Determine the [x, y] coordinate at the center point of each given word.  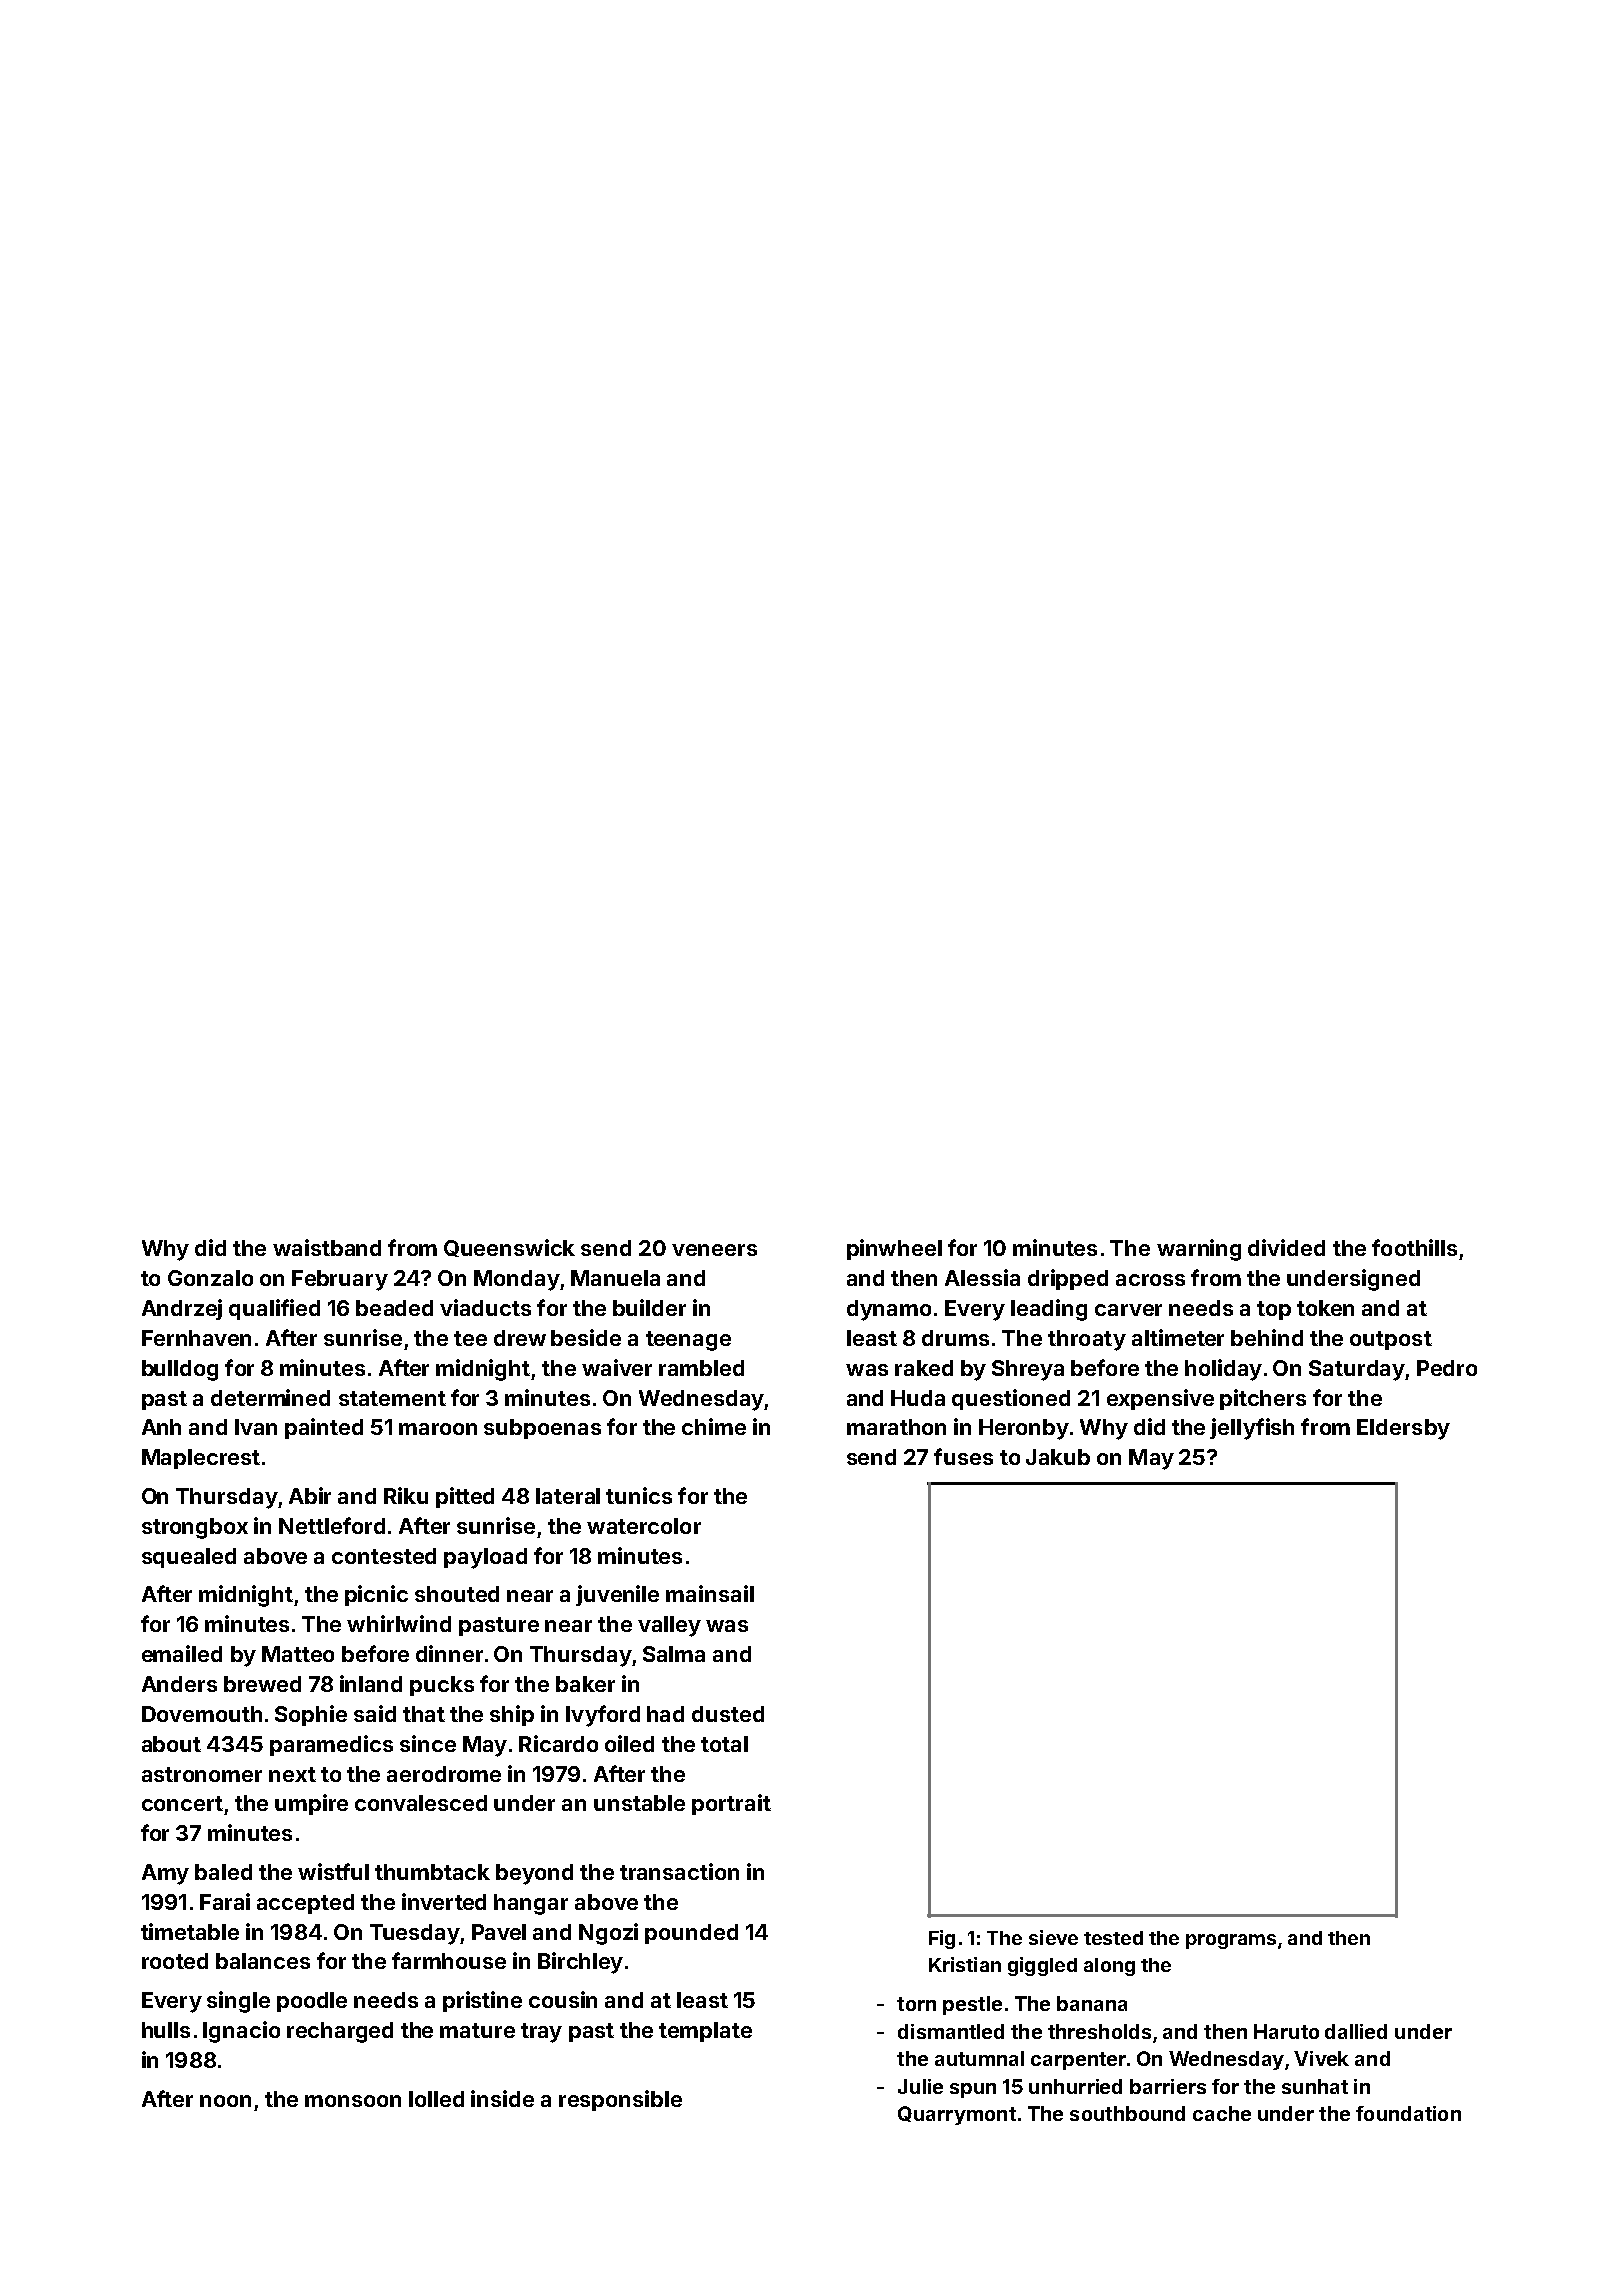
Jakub [1058, 1457]
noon [225, 2101]
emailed [182, 1653]
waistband [327, 1247]
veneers [714, 1250]
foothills [1414, 1247]
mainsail [710, 1593]
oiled [629, 1743]
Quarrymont [957, 2115]
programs [1231, 1941]
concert [182, 1803]
